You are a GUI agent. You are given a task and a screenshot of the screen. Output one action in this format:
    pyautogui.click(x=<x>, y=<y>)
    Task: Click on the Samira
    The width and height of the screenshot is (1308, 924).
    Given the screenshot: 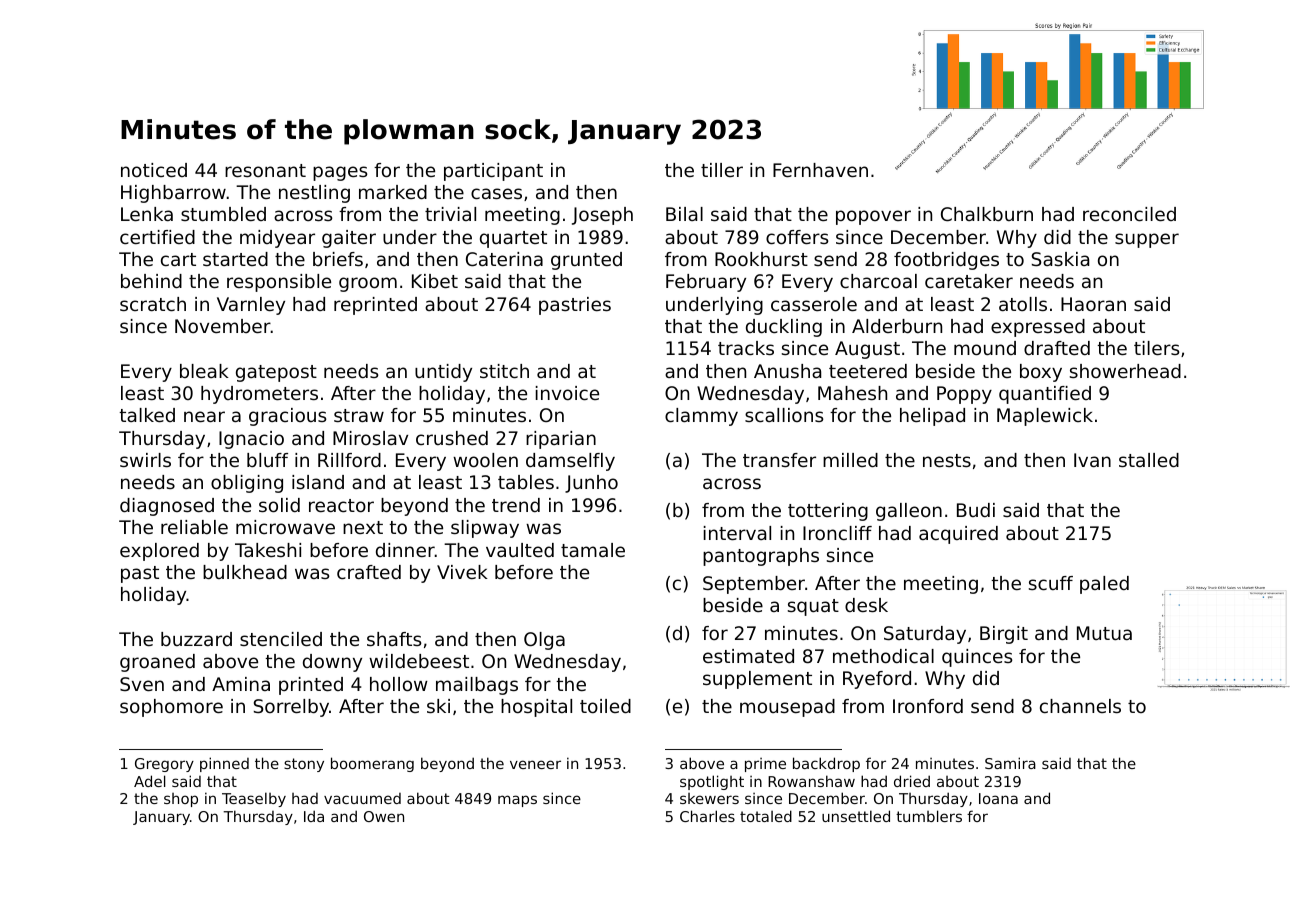 What is the action you would take?
    pyautogui.click(x=1010, y=763)
